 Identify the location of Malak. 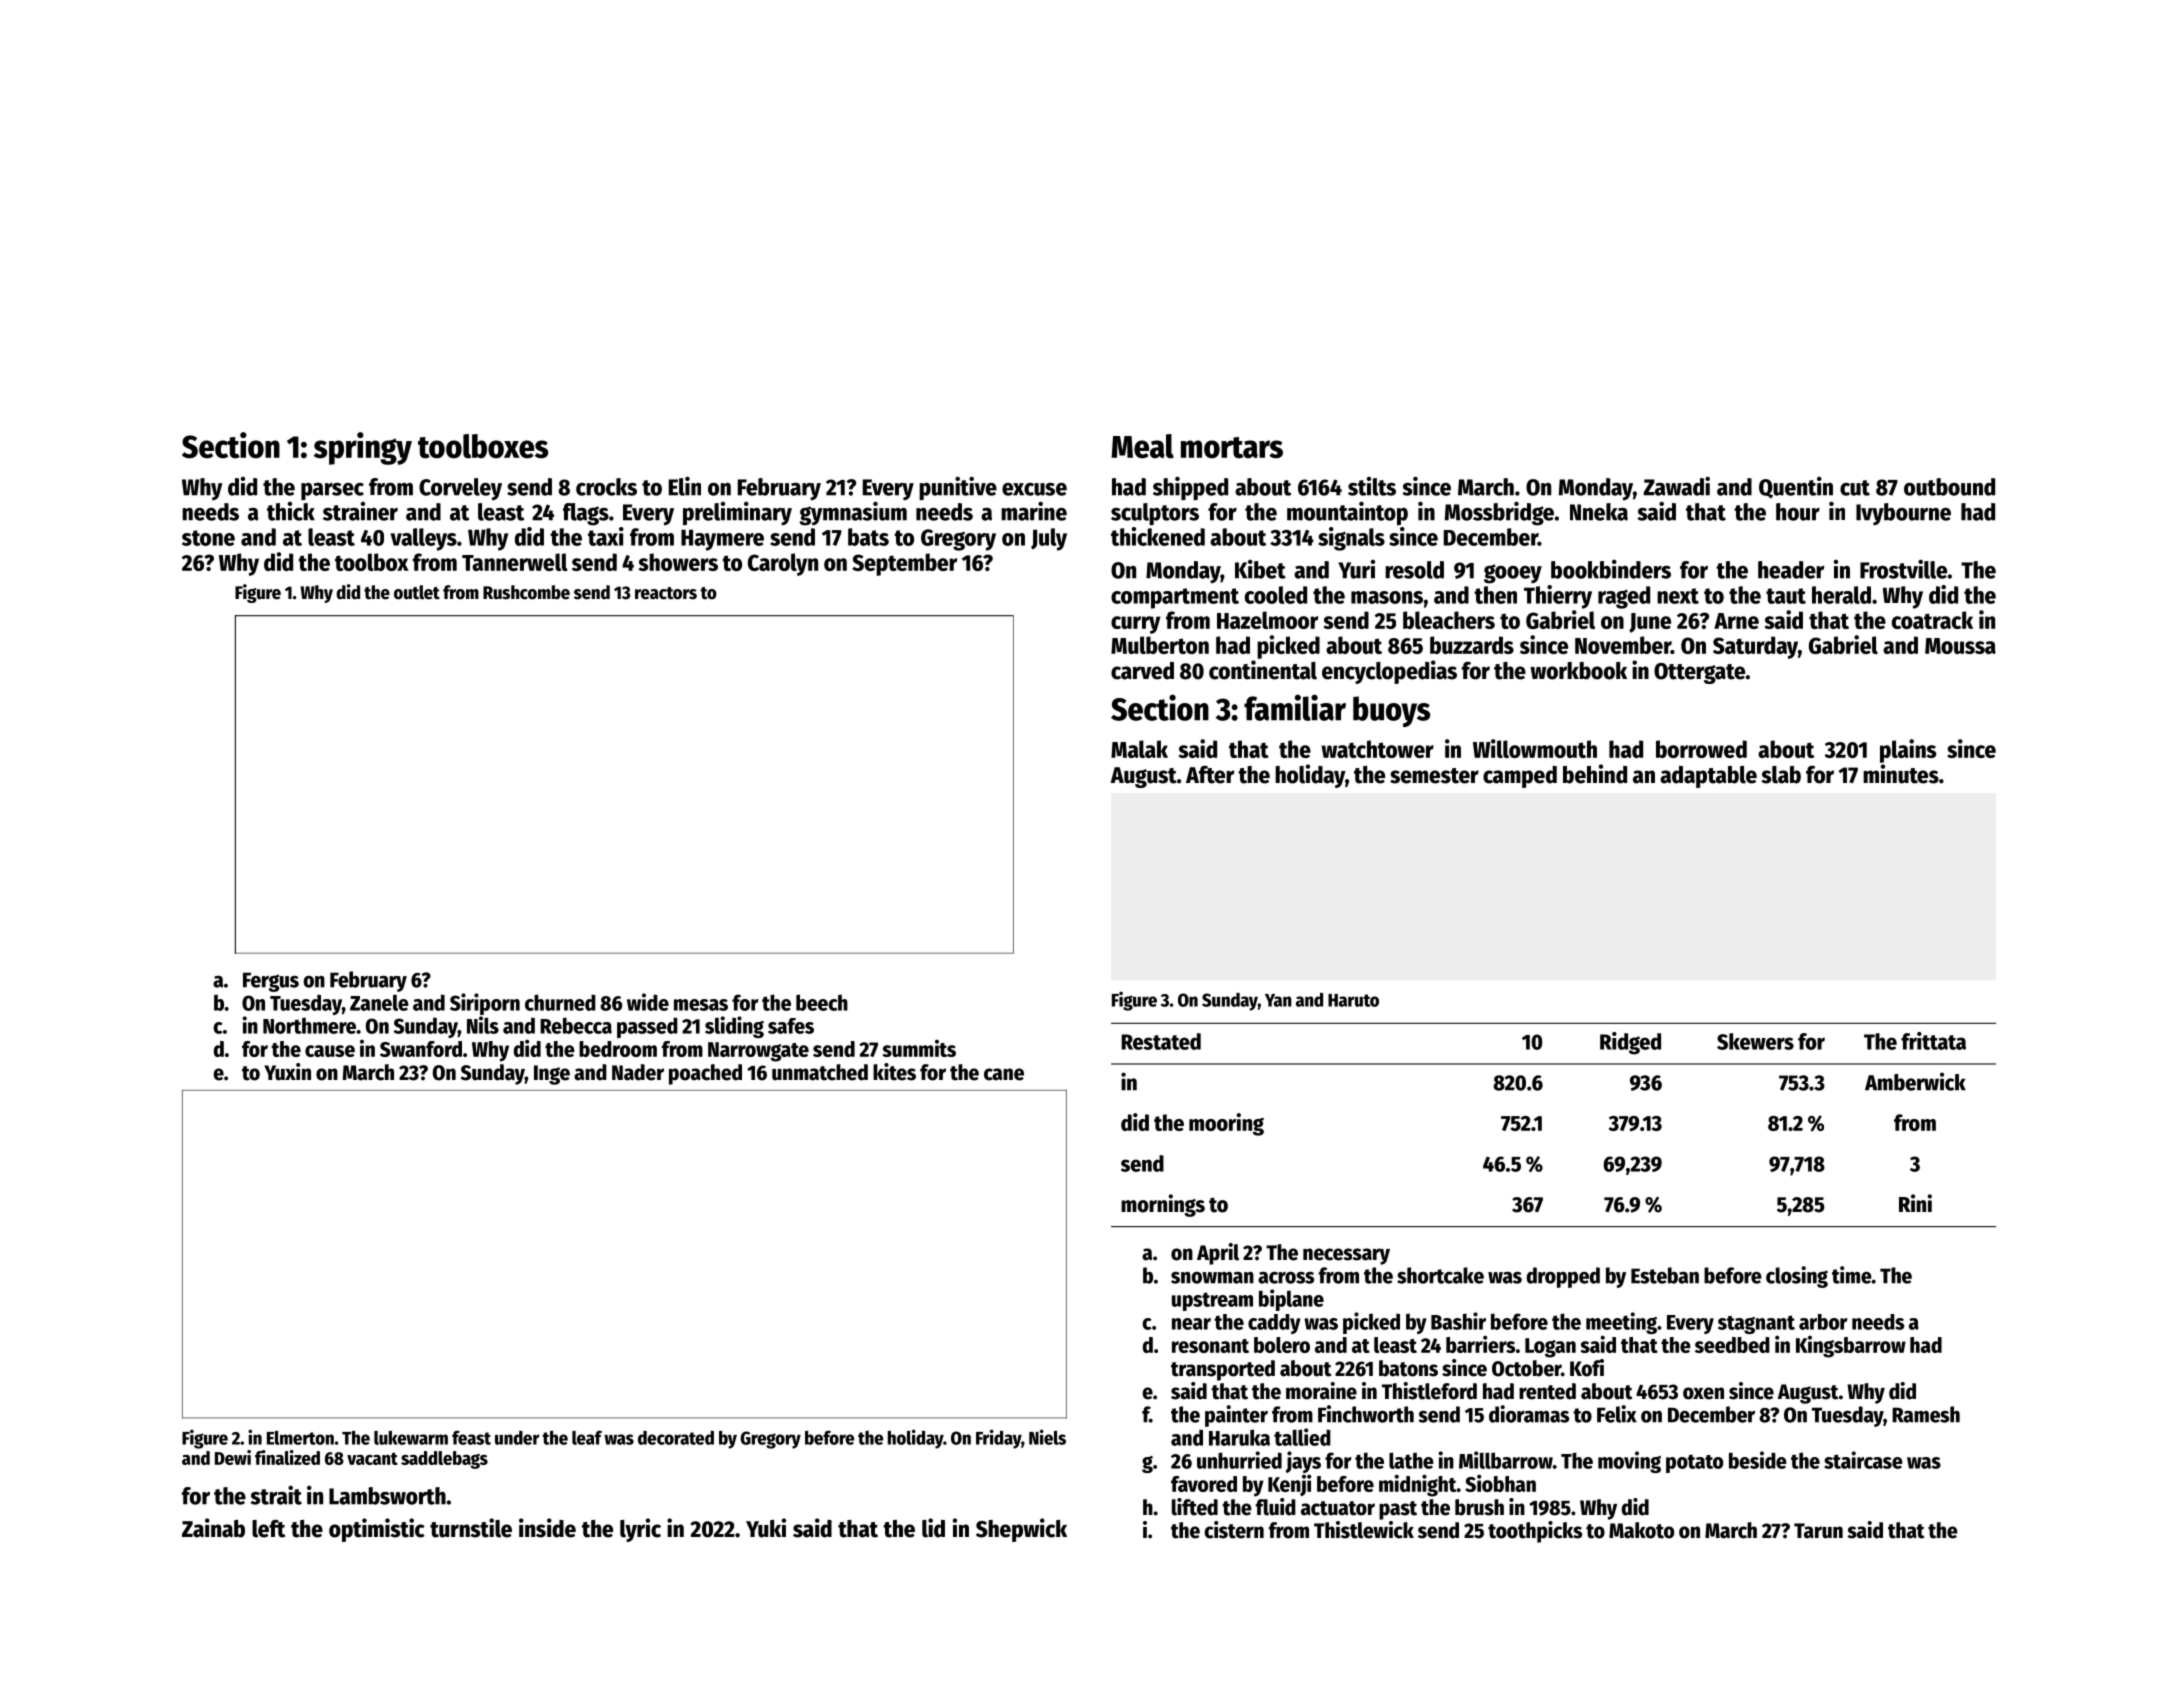
(1139, 749).
